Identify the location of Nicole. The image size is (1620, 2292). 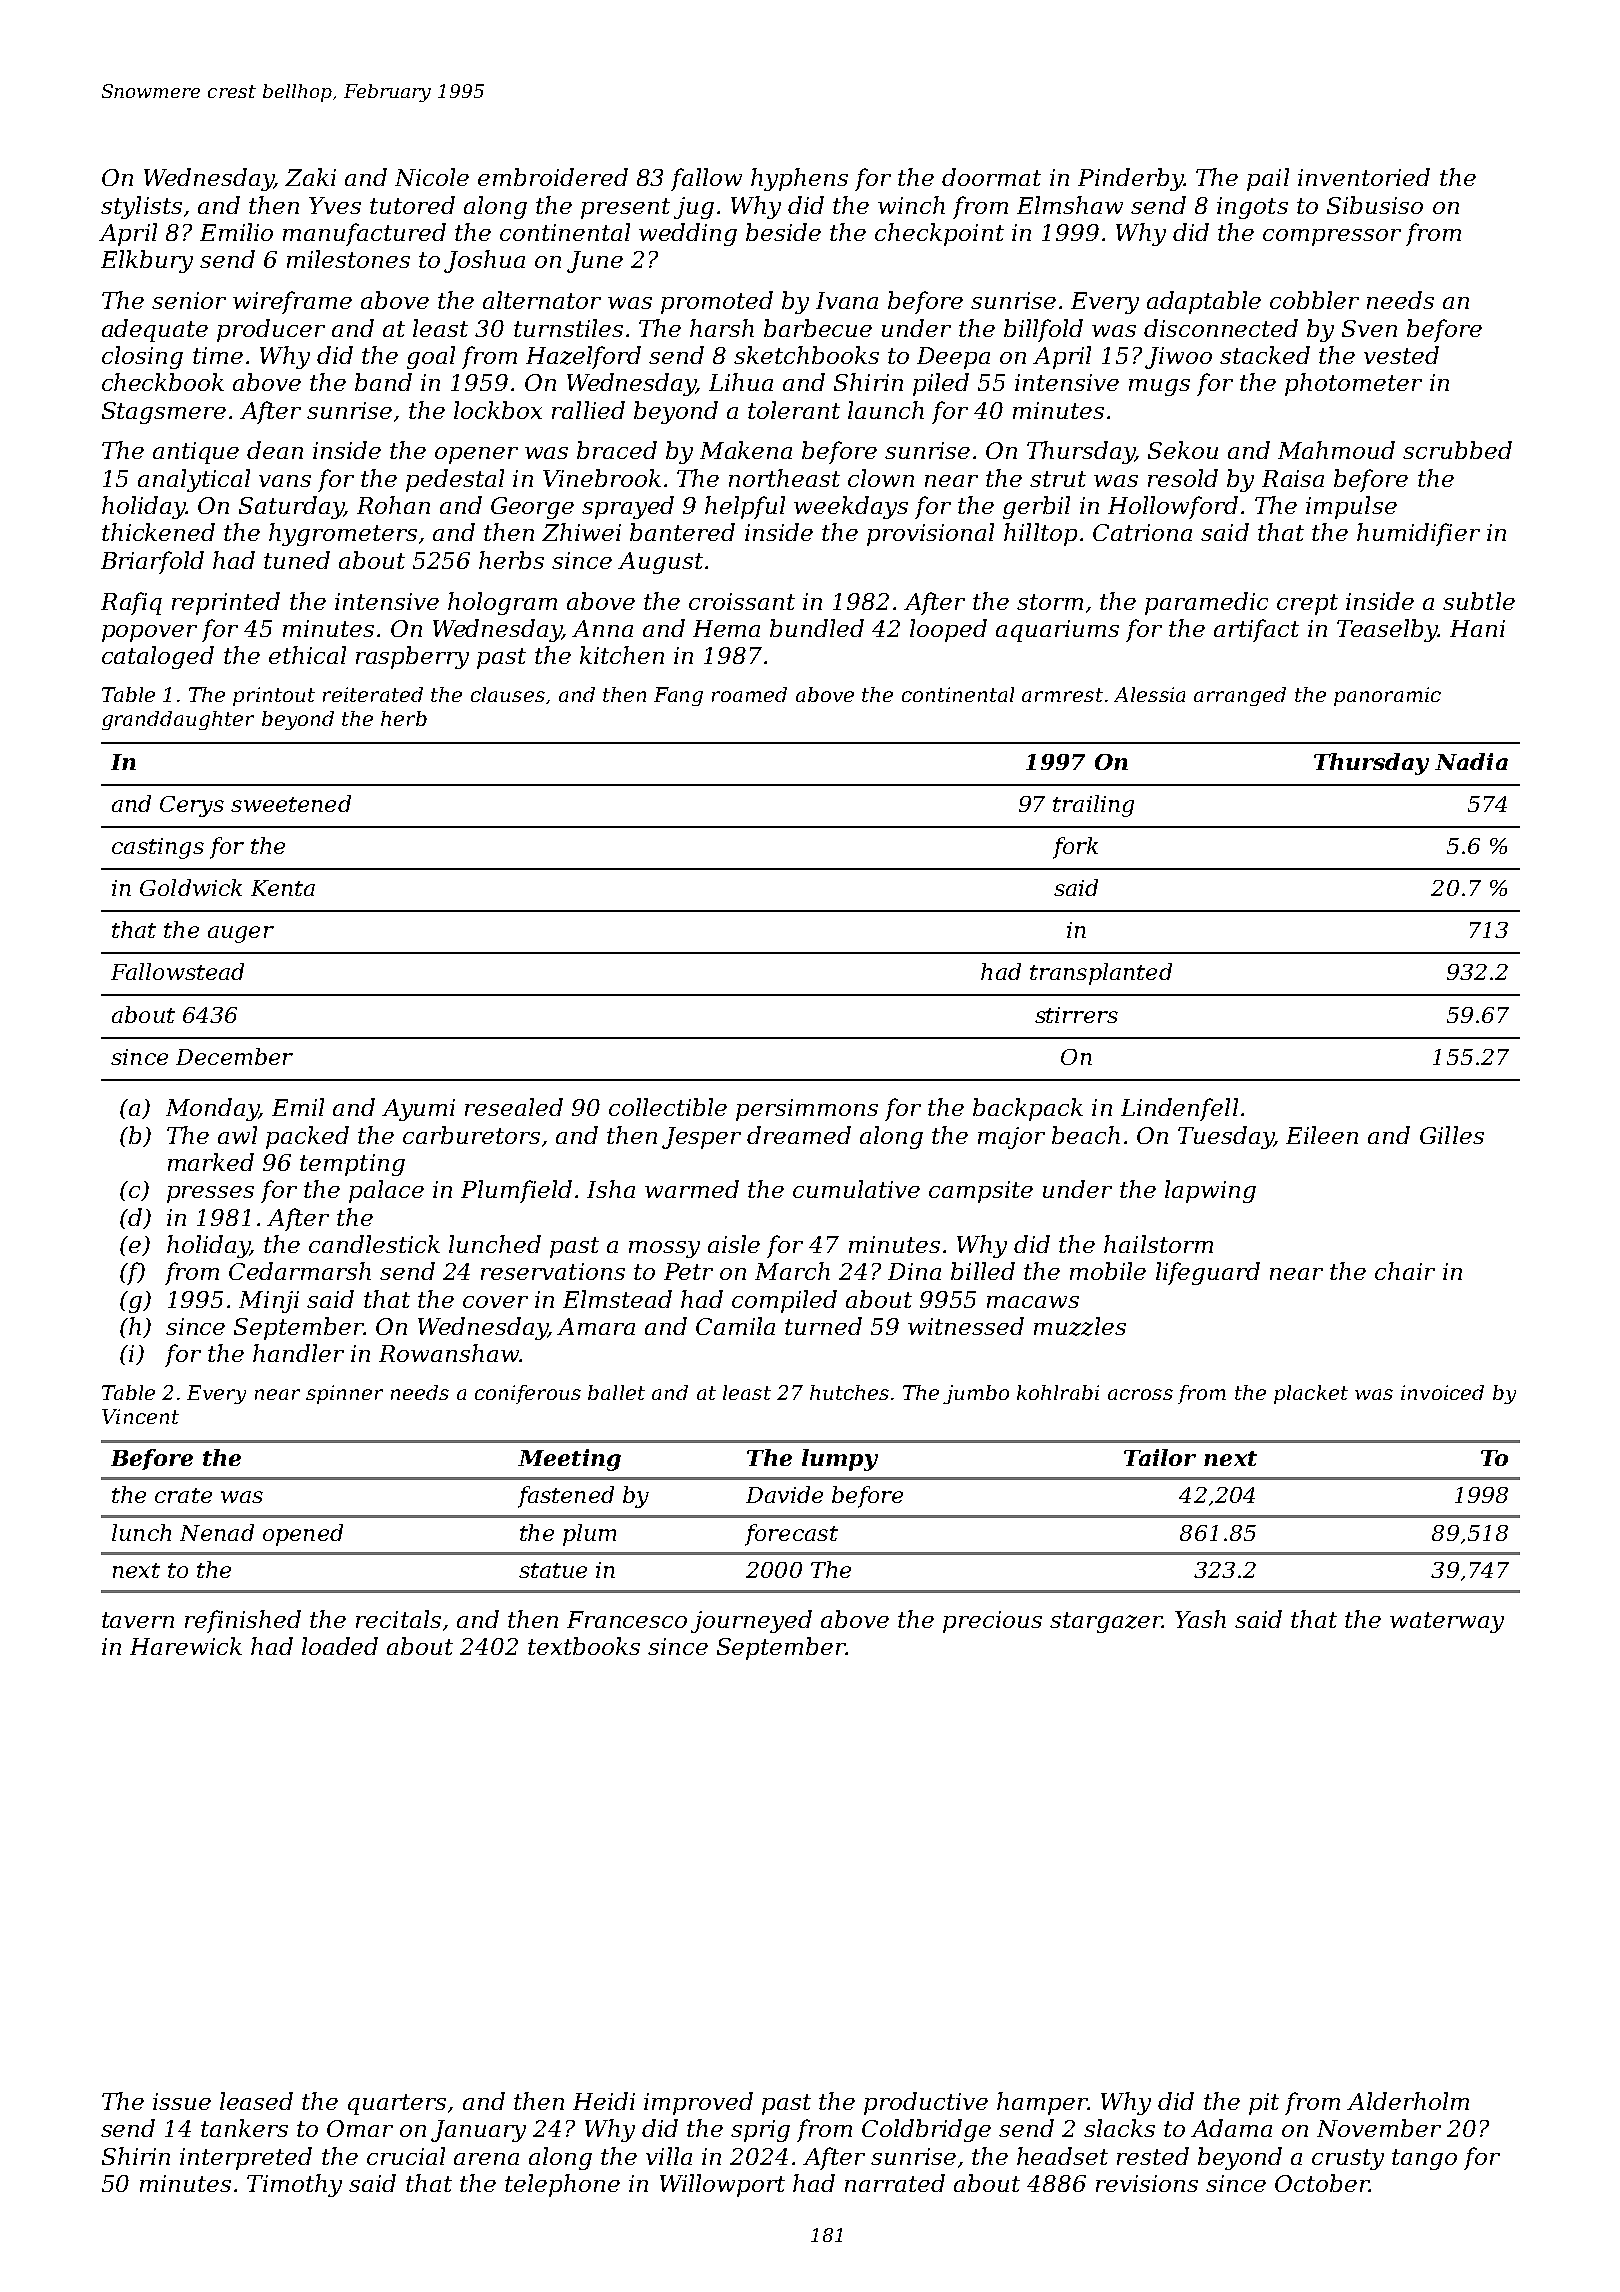
(432, 177).
